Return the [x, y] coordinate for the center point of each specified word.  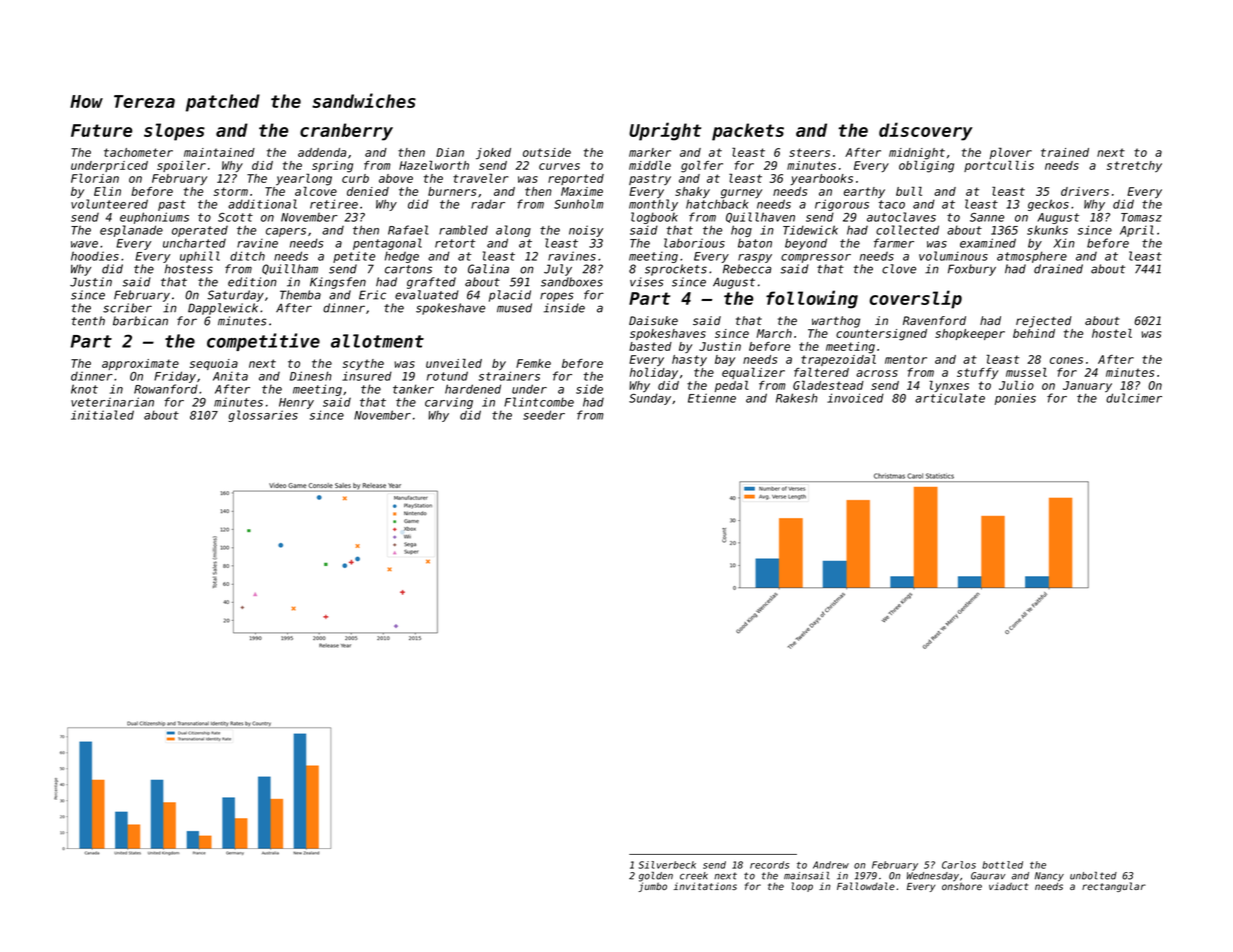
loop [802, 887]
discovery [926, 131]
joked [493, 154]
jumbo [652, 887]
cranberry [346, 132]
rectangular [1114, 887]
